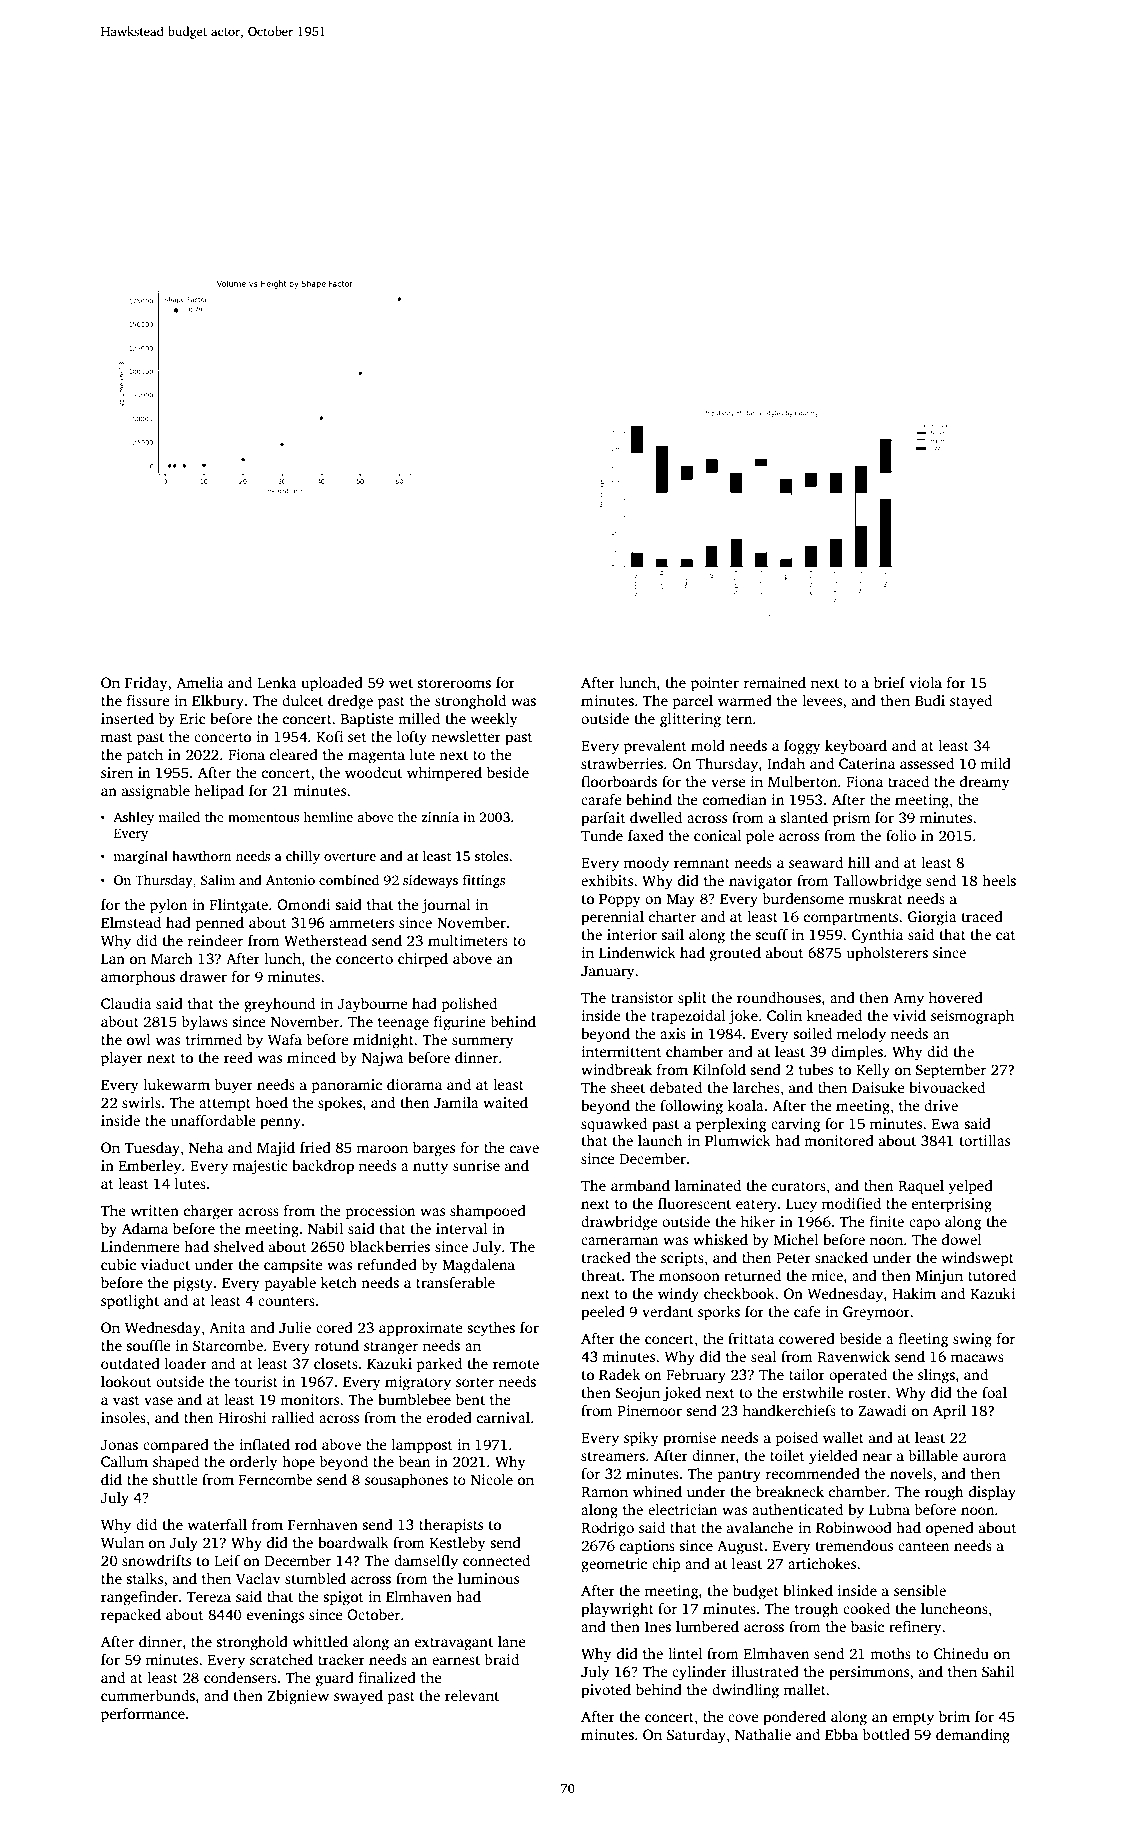 The height and width of the screenshot is (1846, 1121). Describe the element at coordinates (851, 919) in the screenshot. I see `compartments` at that location.
